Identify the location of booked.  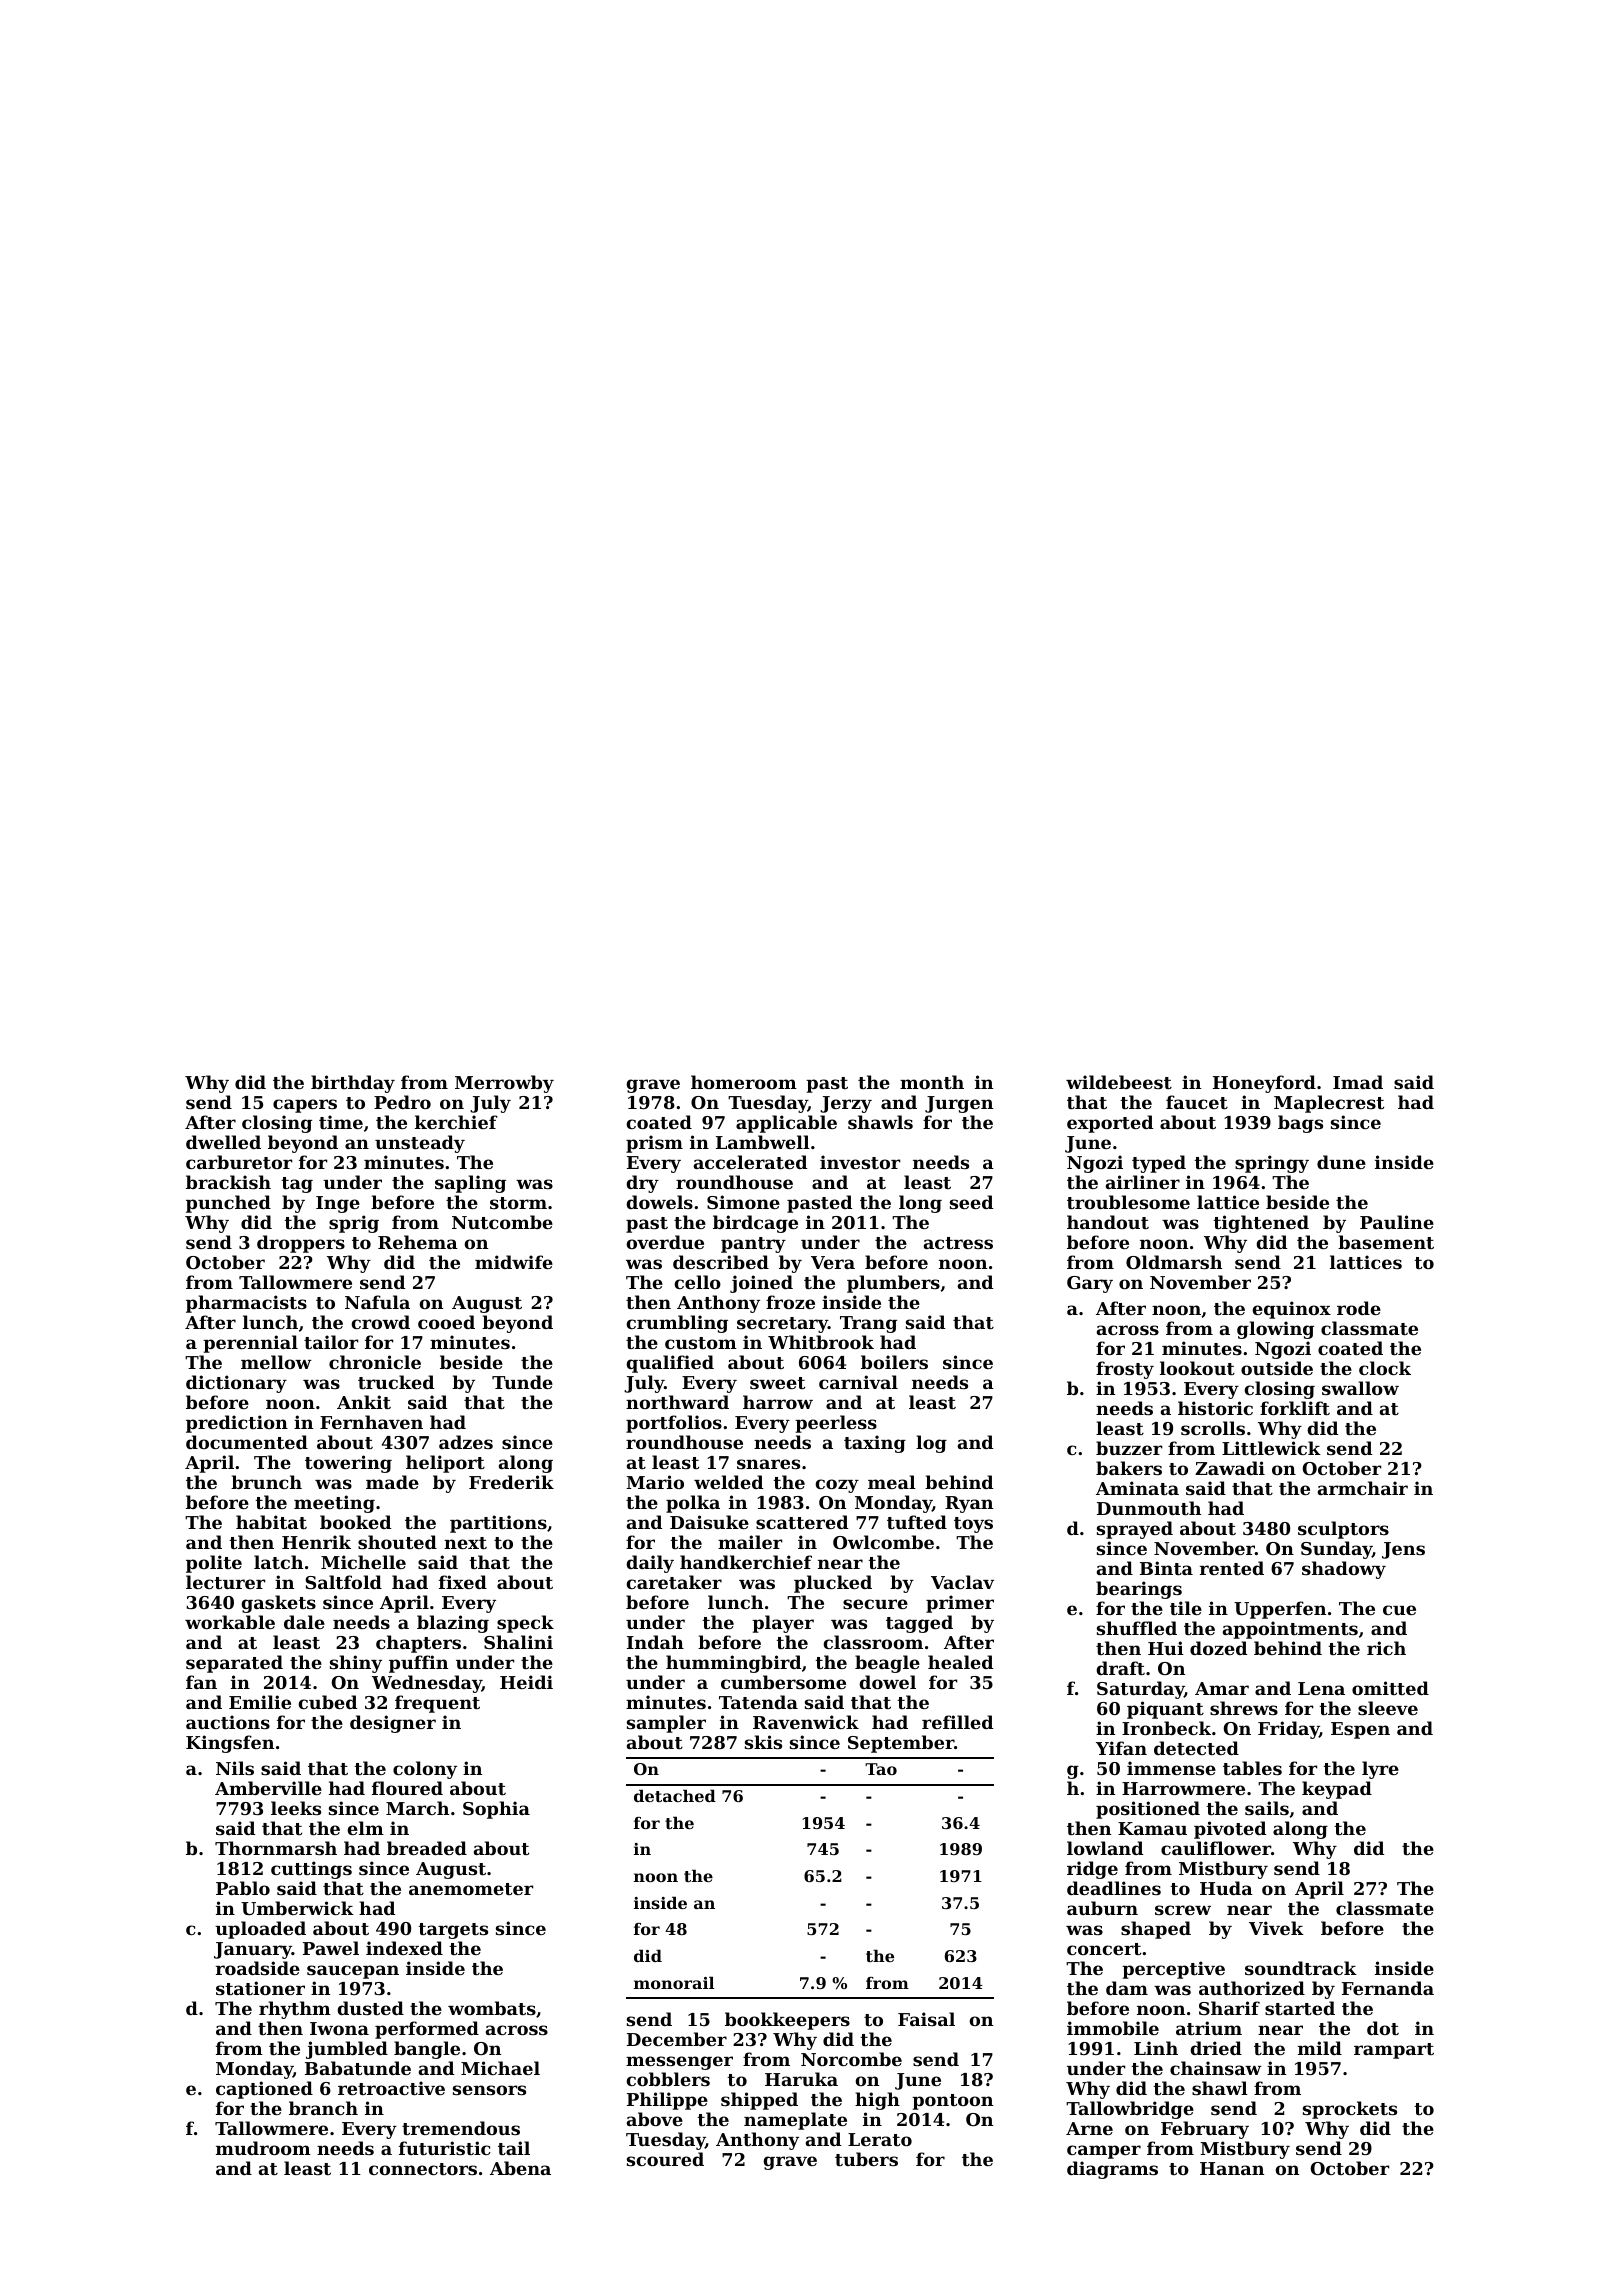
(355, 1522).
